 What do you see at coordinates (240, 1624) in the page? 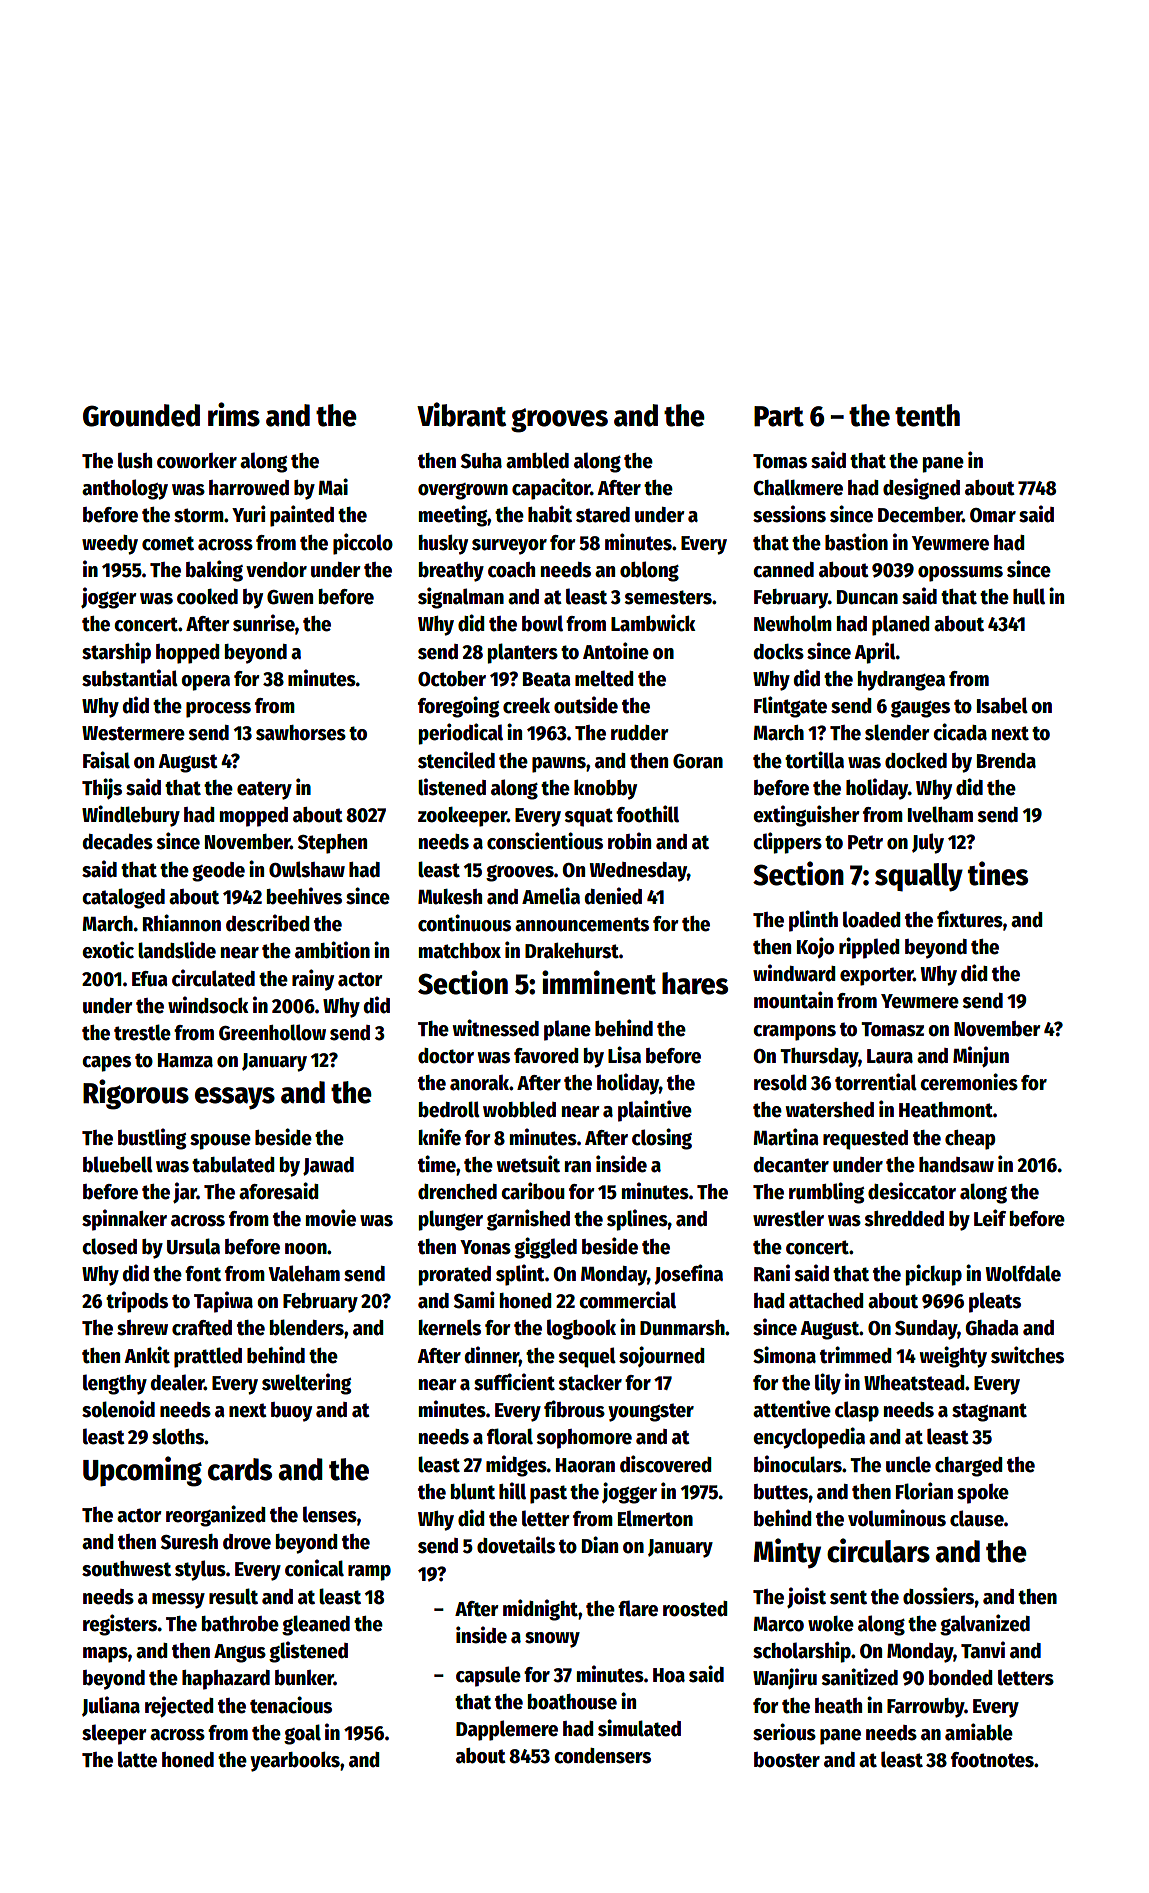
I see `bathrobe` at bounding box center [240, 1624].
